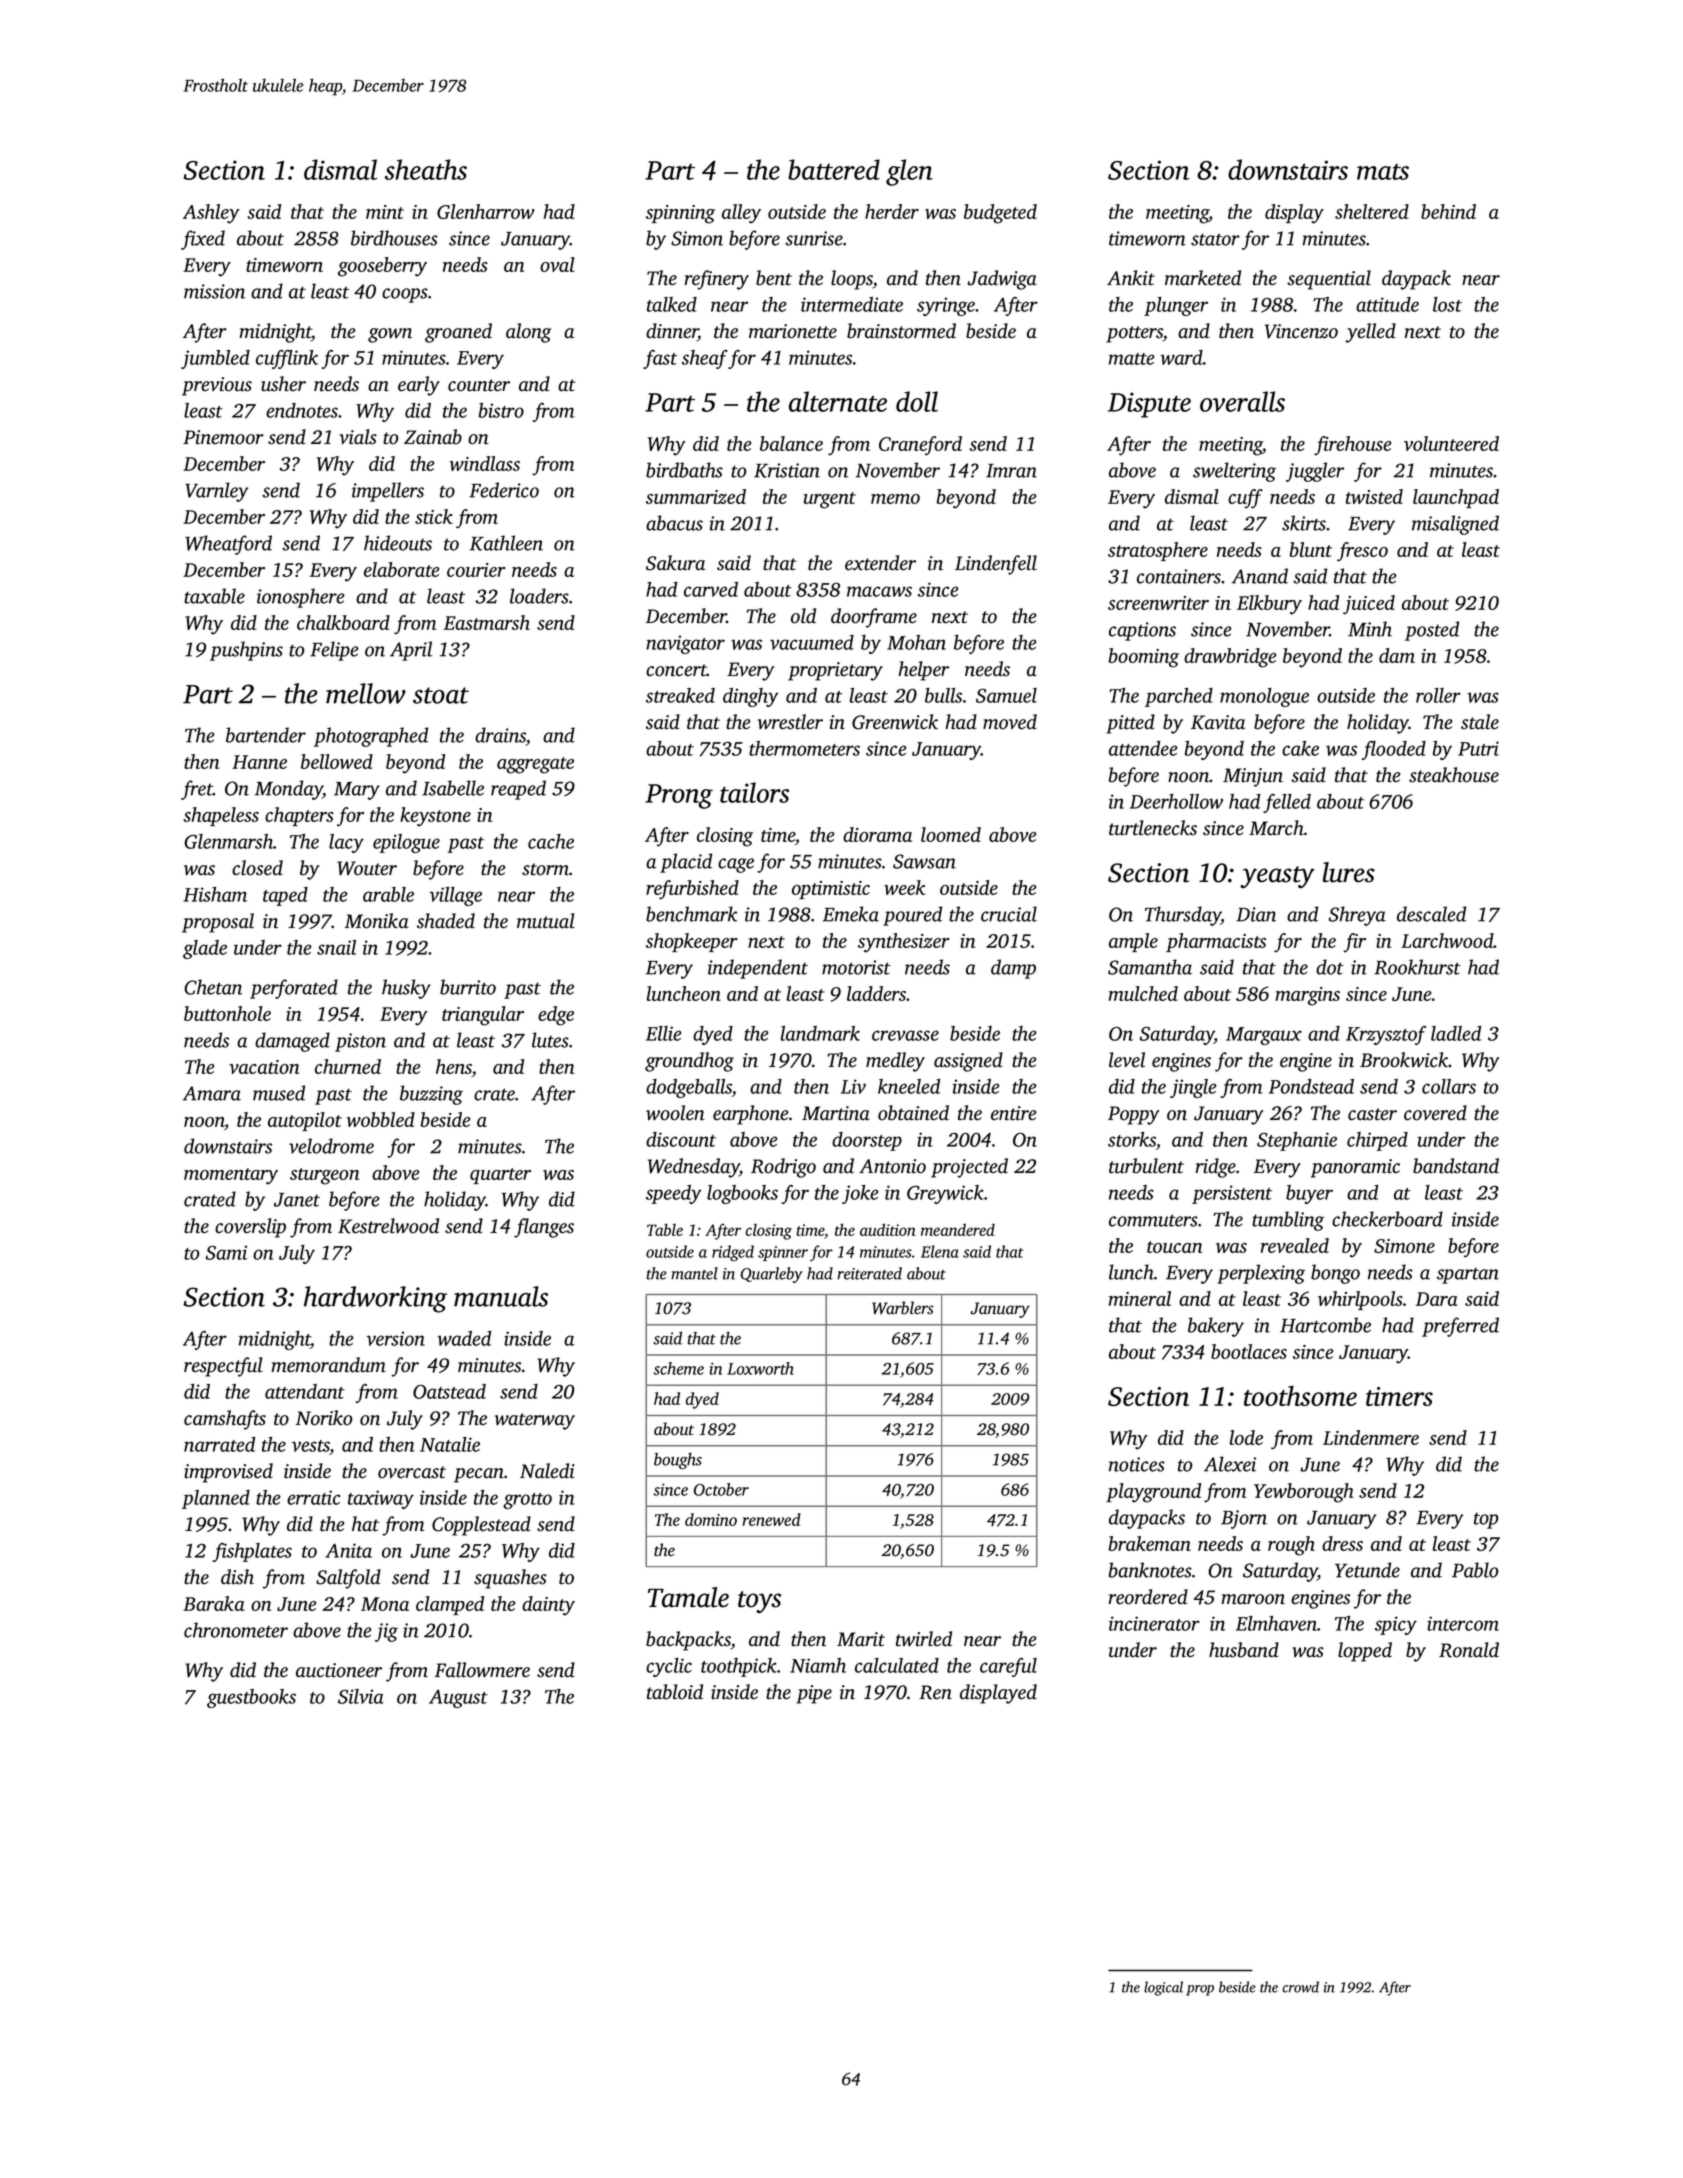 The height and width of the screenshot is (2178, 1683). What do you see at coordinates (895, 722) in the screenshot?
I see `Greenwick` at bounding box center [895, 722].
